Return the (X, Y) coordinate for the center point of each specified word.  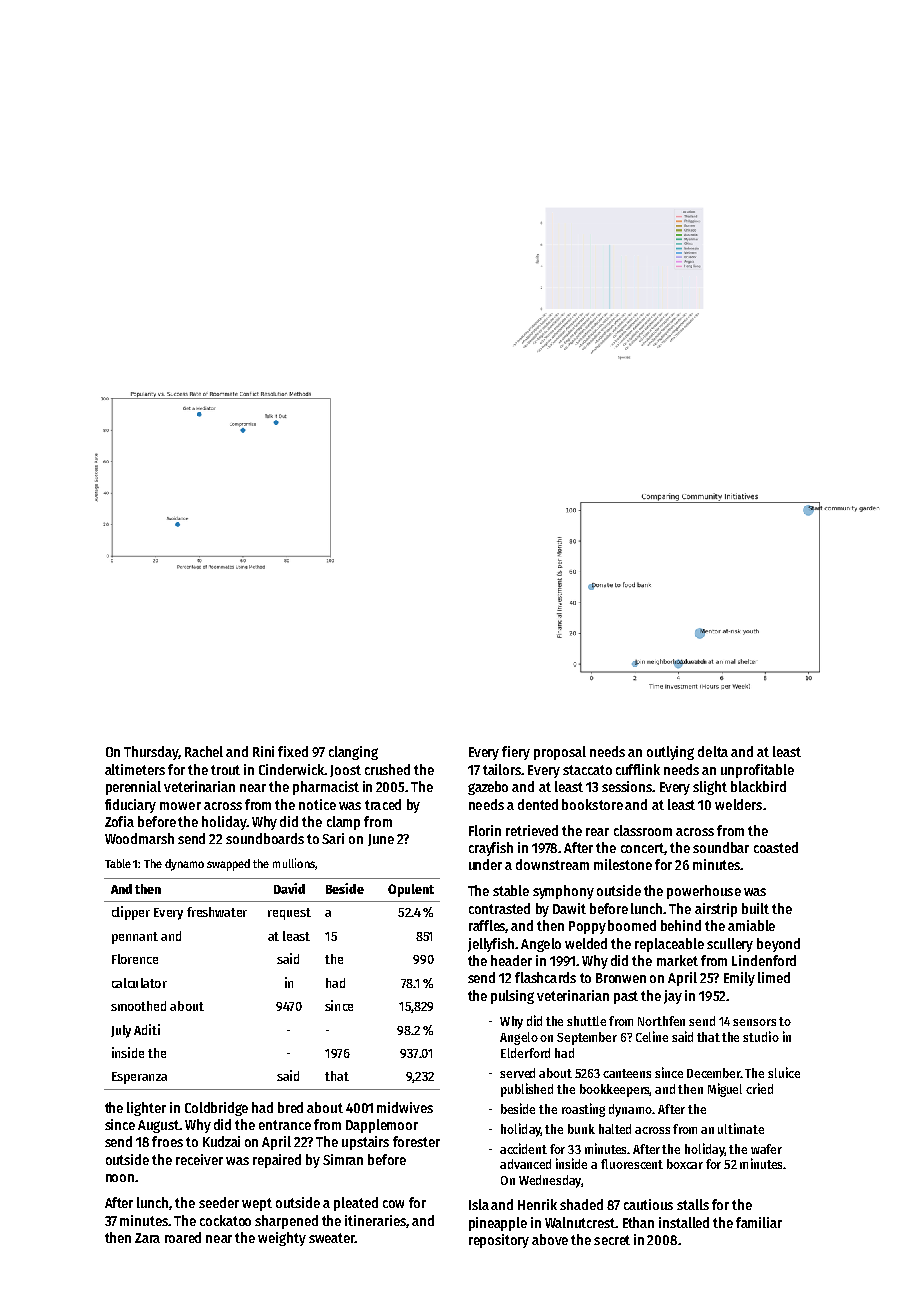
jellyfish (491, 945)
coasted (776, 847)
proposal (560, 753)
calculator (139, 983)
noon (120, 1178)
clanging (353, 753)
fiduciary (130, 806)
